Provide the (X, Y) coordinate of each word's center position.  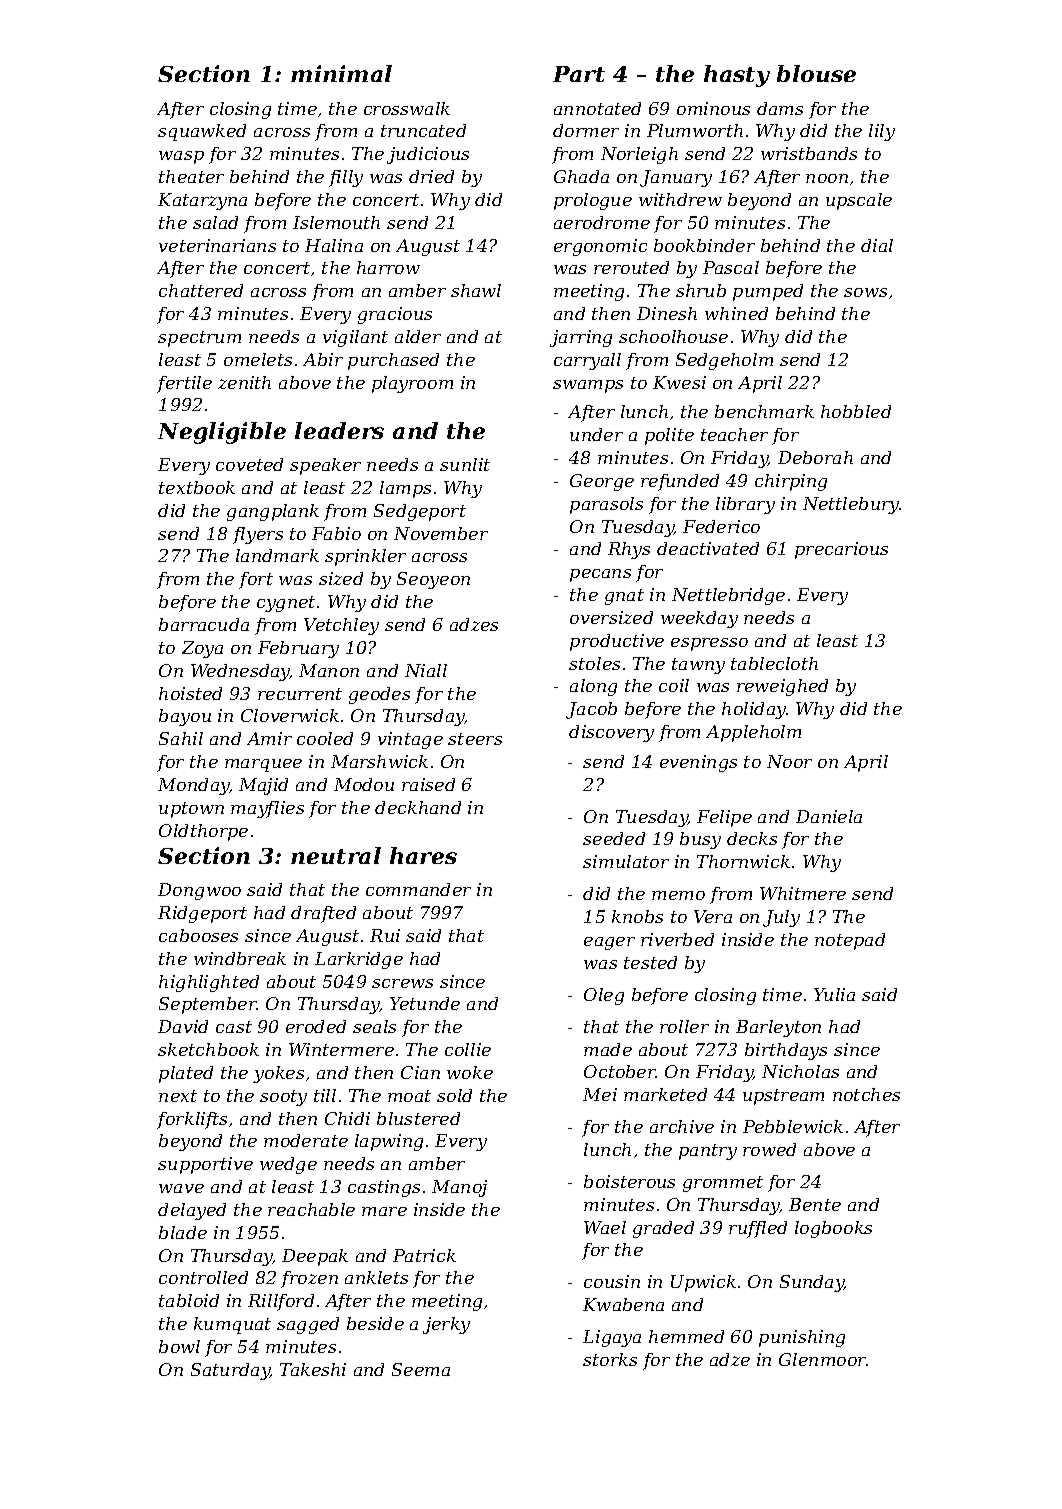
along (593, 687)
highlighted (209, 983)
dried (431, 176)
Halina (334, 245)
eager (609, 943)
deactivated (708, 548)
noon (827, 178)
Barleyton (778, 1028)
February (298, 649)
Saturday (230, 1371)
